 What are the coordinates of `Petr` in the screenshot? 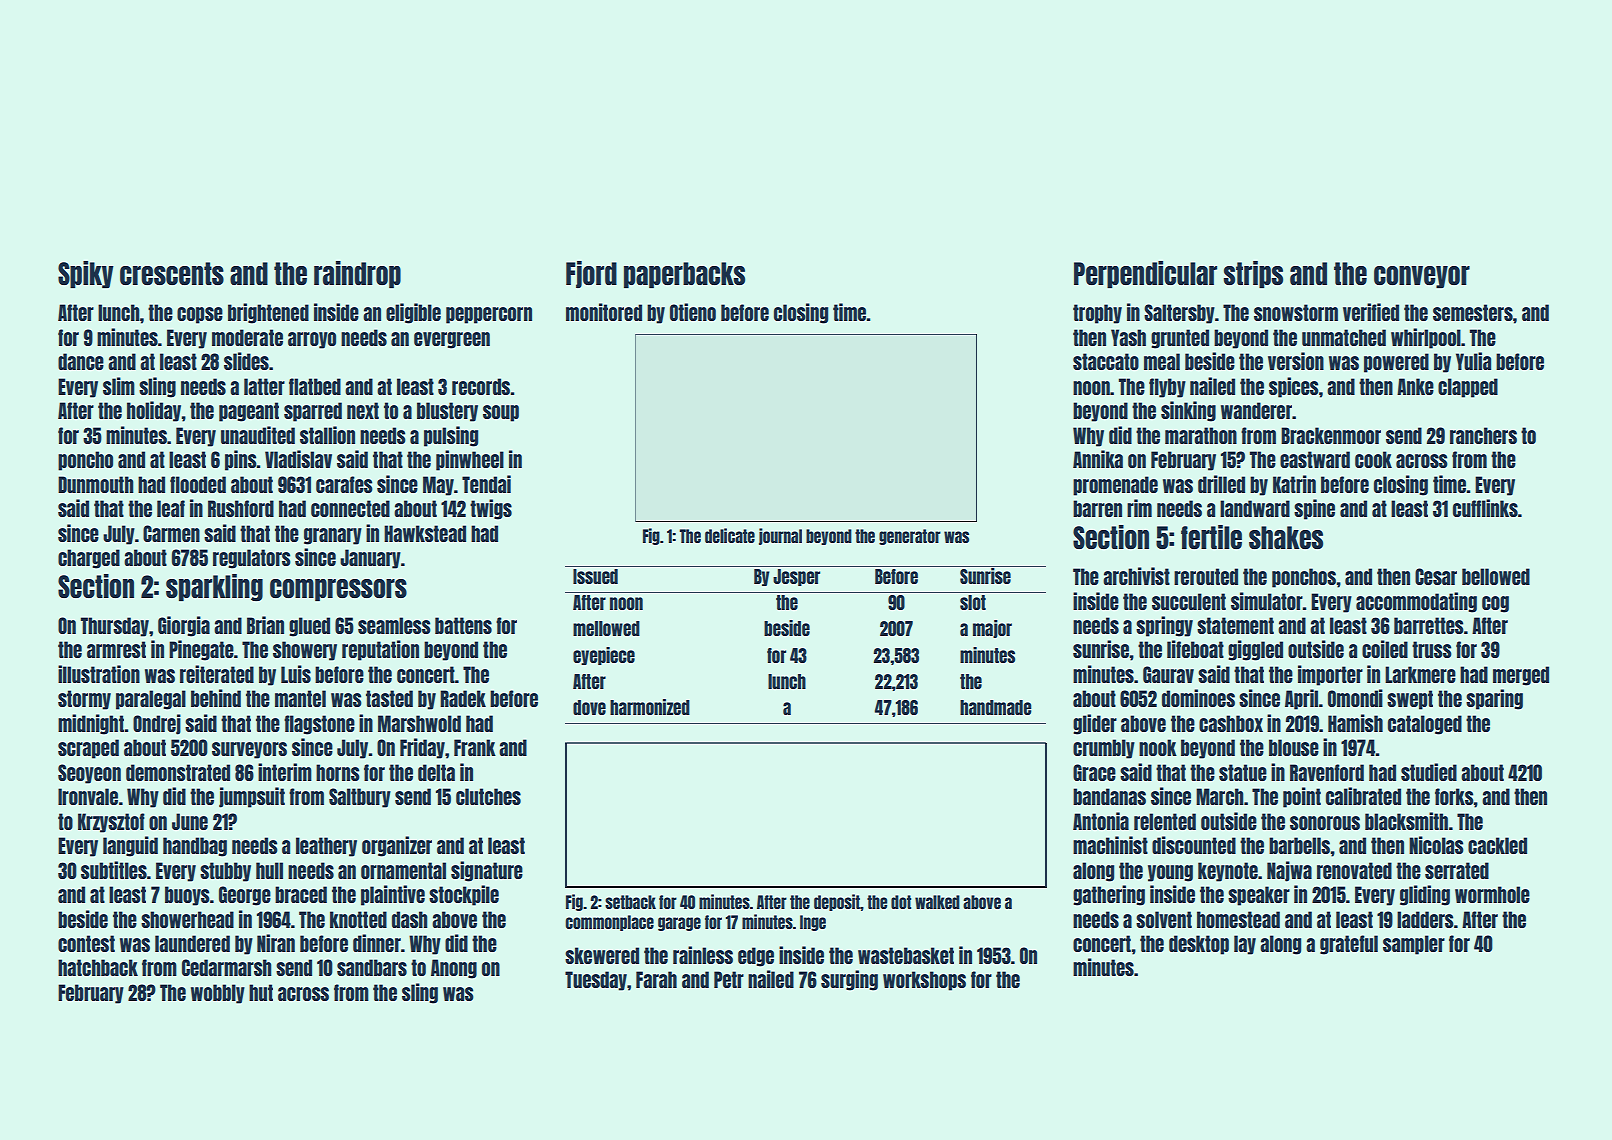 It's located at (729, 979).
